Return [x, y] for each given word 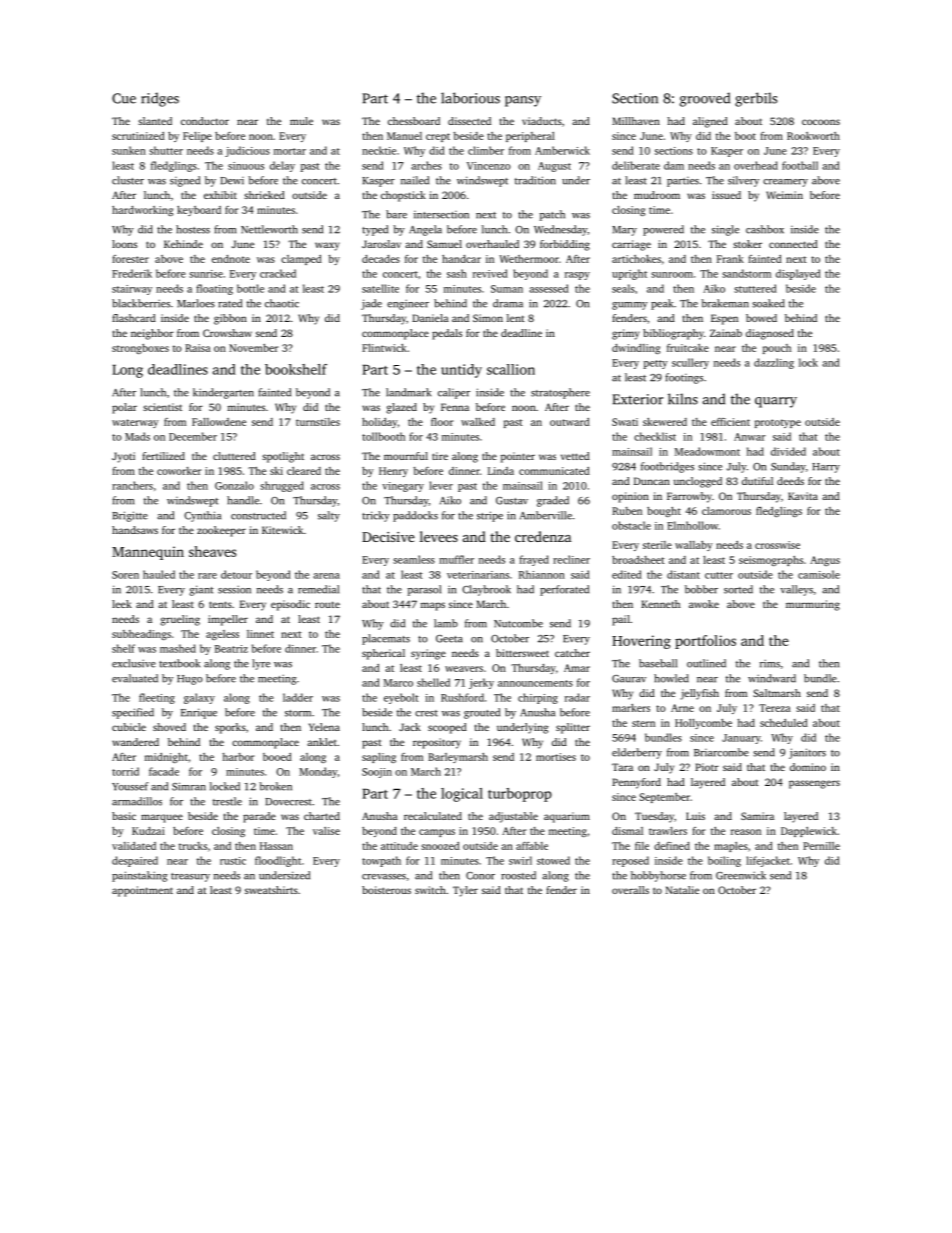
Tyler [465, 891]
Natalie [682, 890]
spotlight [283, 457]
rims [770, 663]
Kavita [803, 496]
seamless [414, 559]
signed [185, 181]
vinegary [403, 487]
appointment [142, 891]
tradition [535, 180]
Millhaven [636, 121]
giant [201, 590]
